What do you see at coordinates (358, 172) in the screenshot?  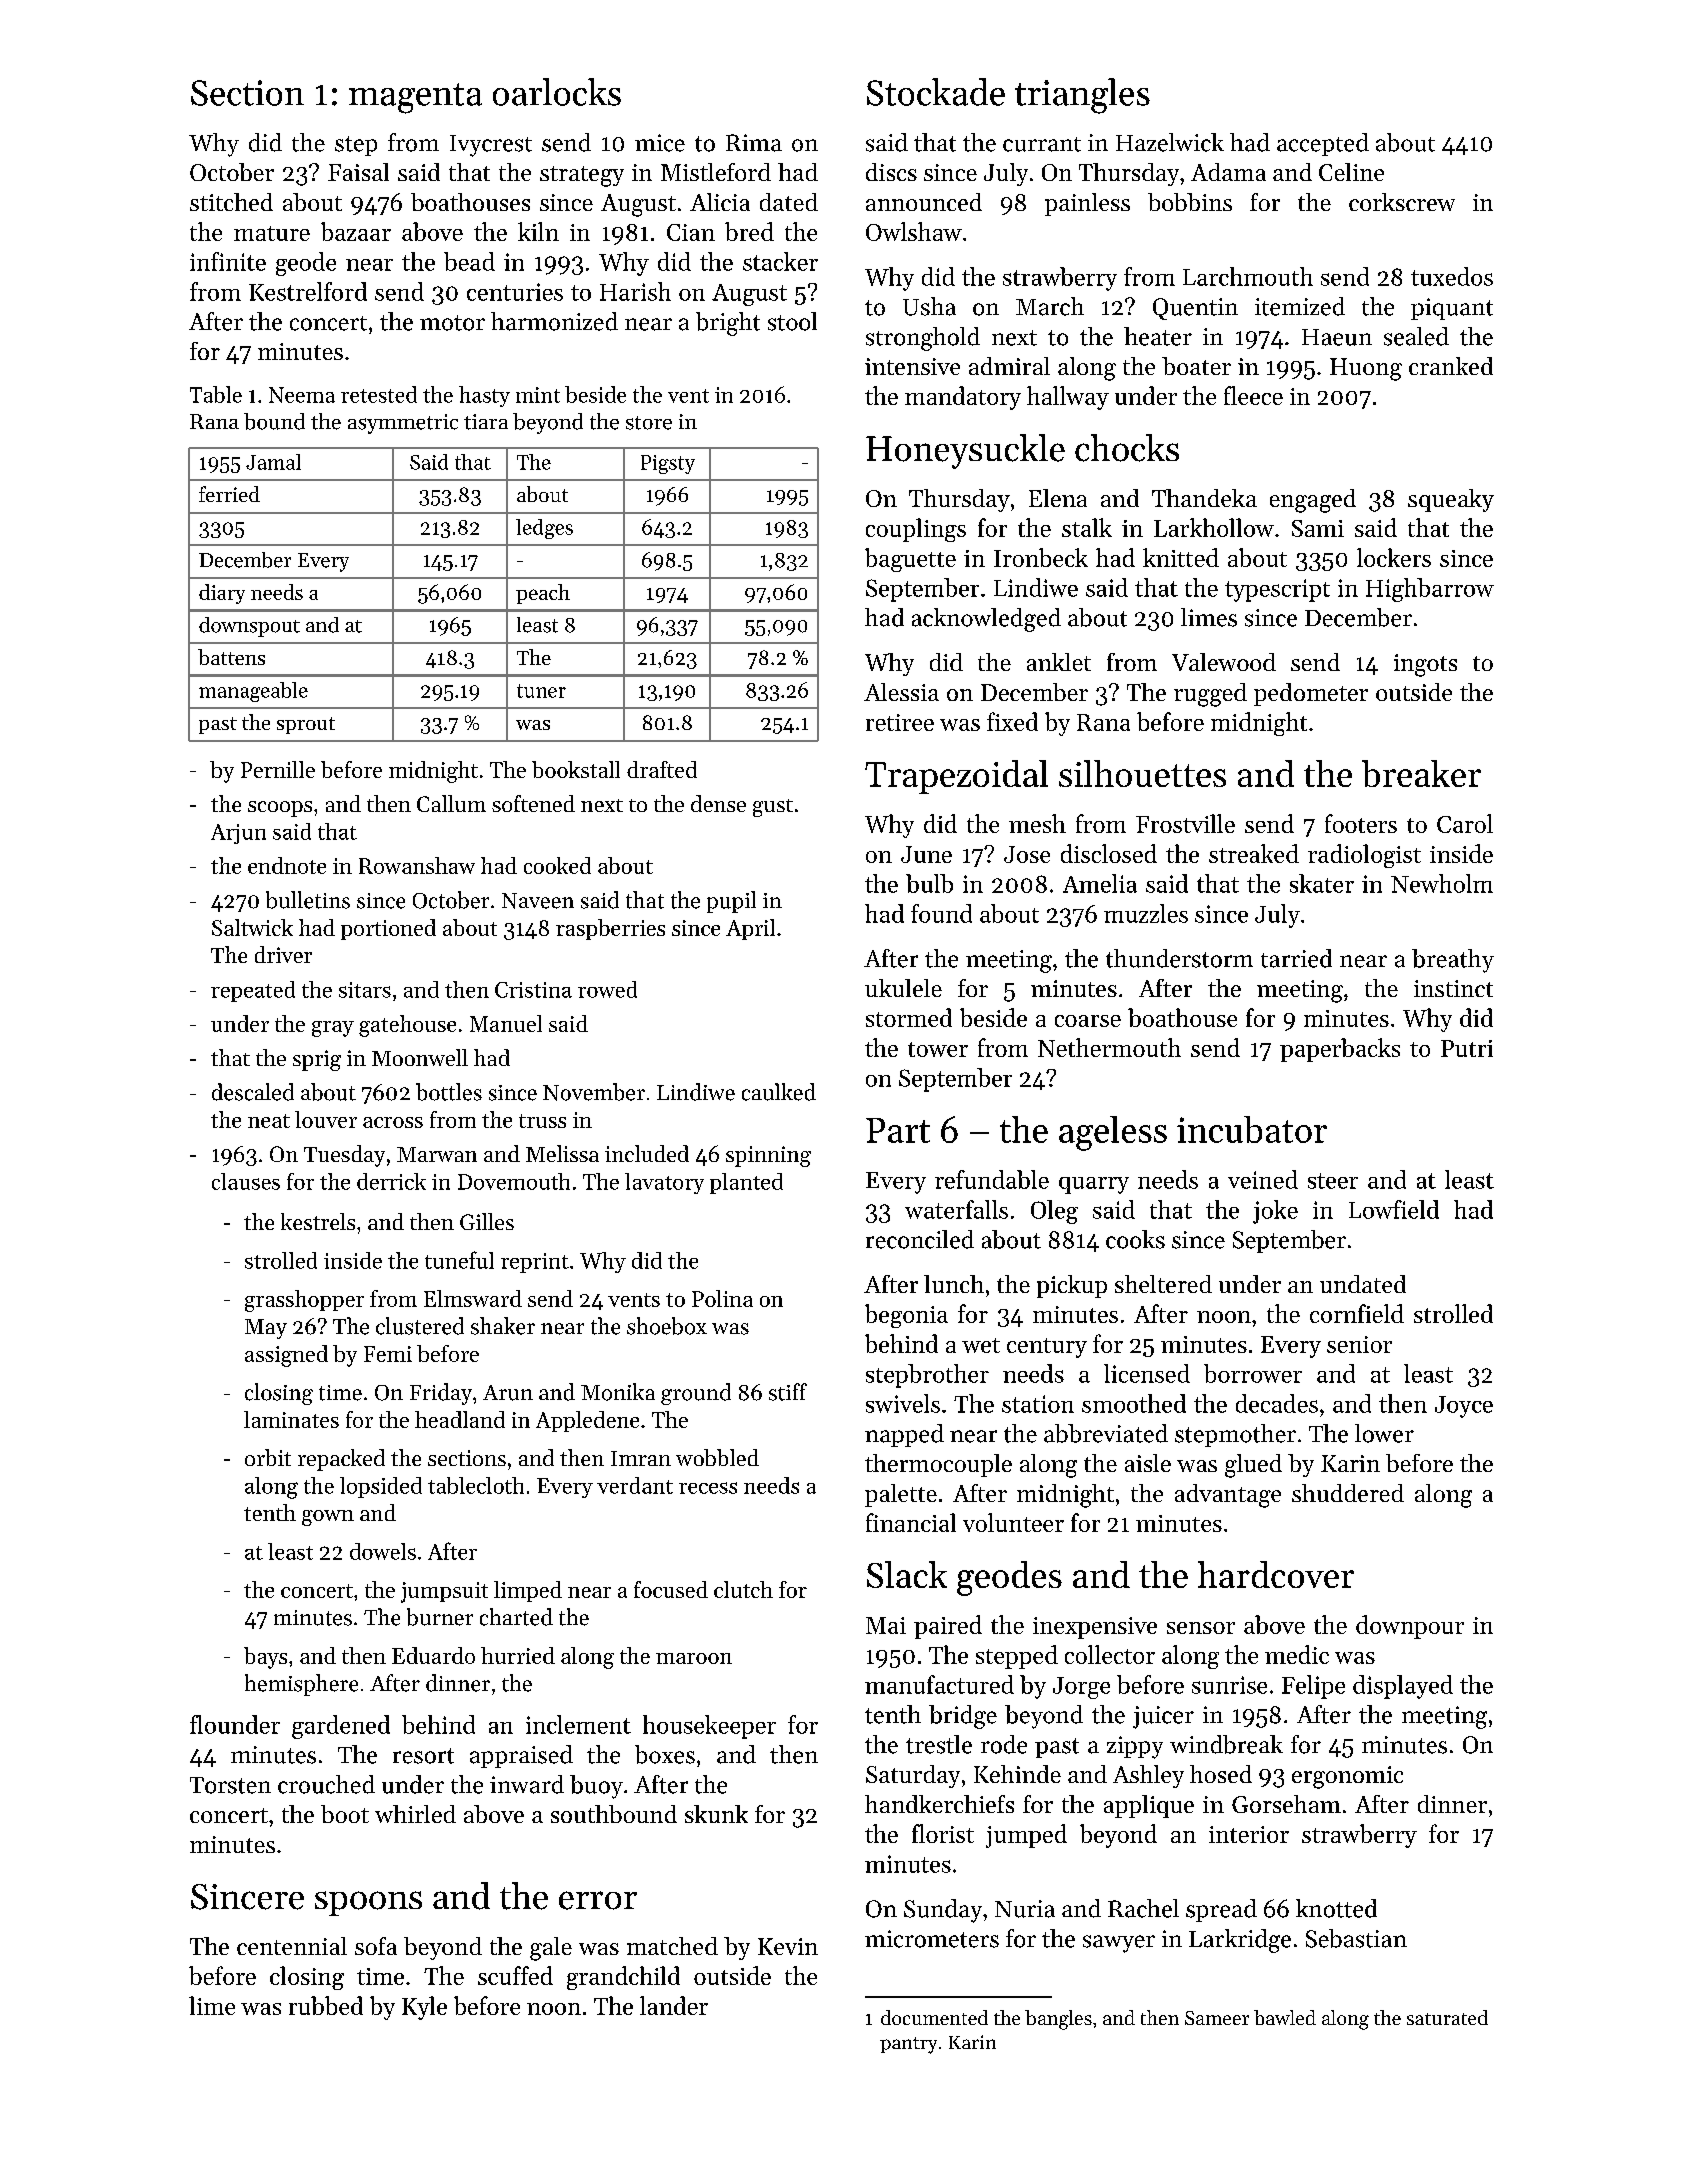 I see `Faisal` at bounding box center [358, 172].
